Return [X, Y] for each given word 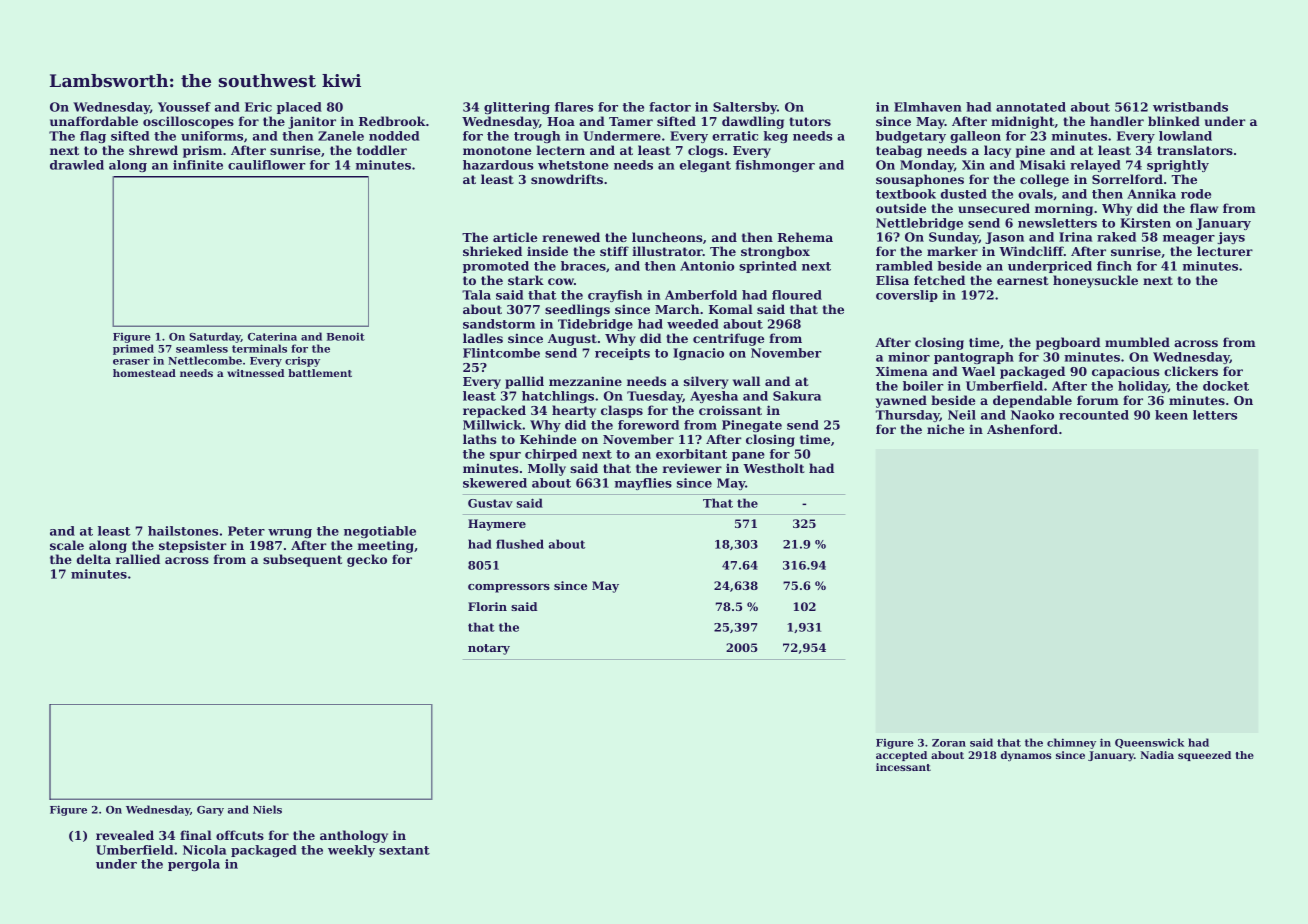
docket [1226, 386]
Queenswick [1149, 743]
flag [93, 137]
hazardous [498, 165]
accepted [901, 756]
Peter [246, 531]
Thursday [908, 416]
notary [489, 649]
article [515, 237]
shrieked [492, 251]
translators [1195, 150]
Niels [267, 809]
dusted [964, 194]
